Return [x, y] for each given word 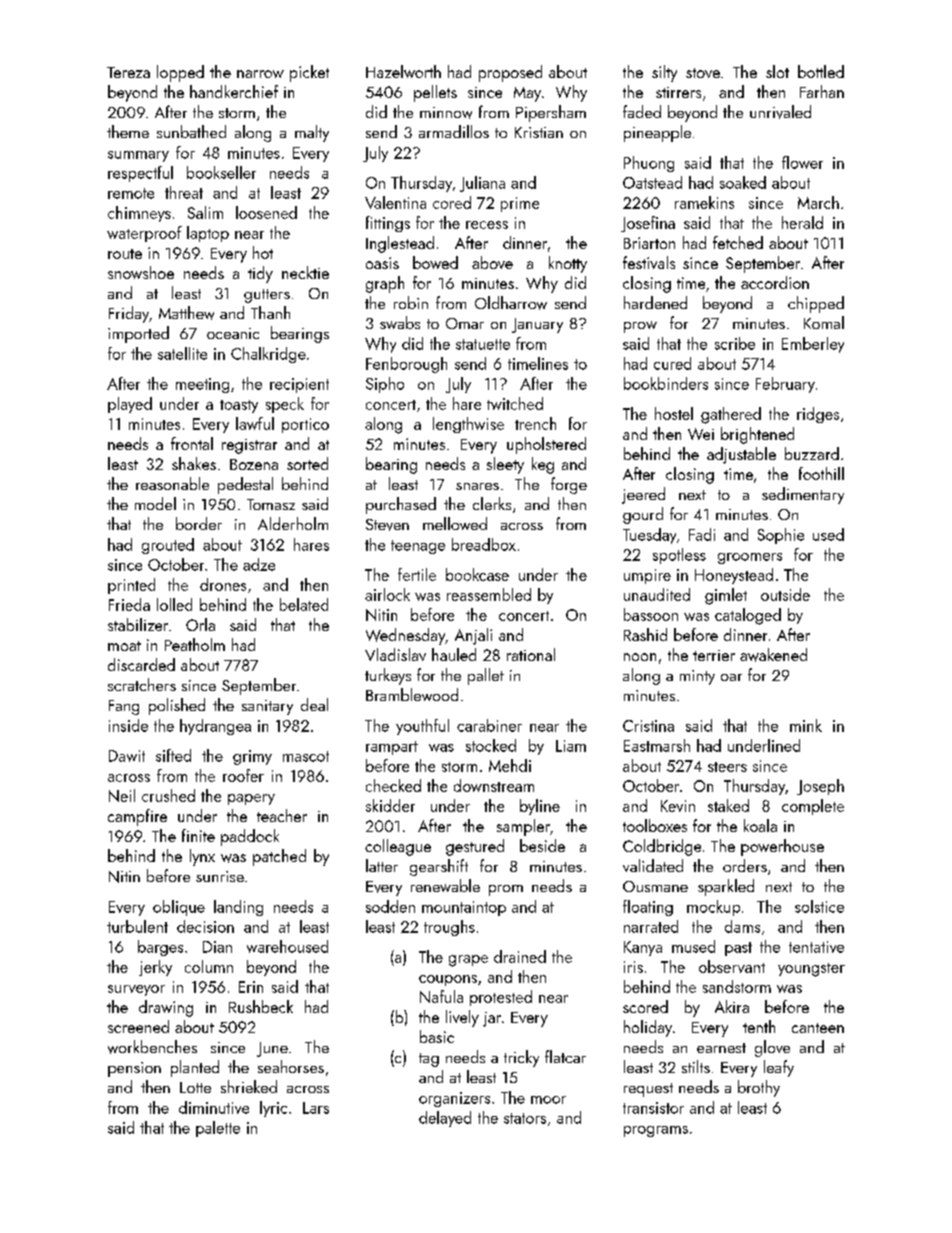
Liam [571, 746]
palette [218, 1129]
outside [785, 594]
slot [777, 71]
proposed [510, 73]
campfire [137, 817]
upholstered [546, 445]
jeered [643, 495]
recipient [299, 385]
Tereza [128, 72]
